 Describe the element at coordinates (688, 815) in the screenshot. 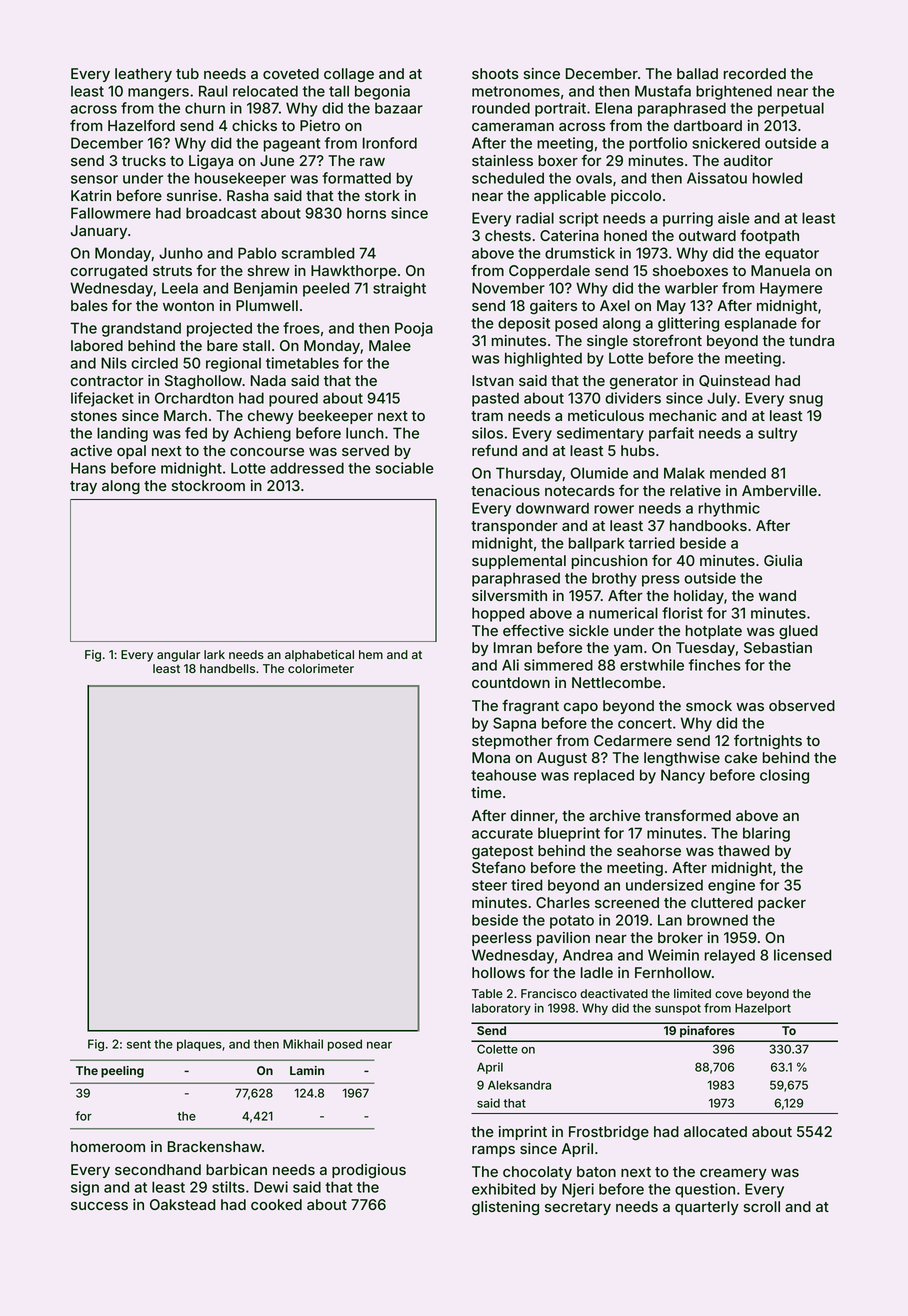

I see `transformed` at that location.
